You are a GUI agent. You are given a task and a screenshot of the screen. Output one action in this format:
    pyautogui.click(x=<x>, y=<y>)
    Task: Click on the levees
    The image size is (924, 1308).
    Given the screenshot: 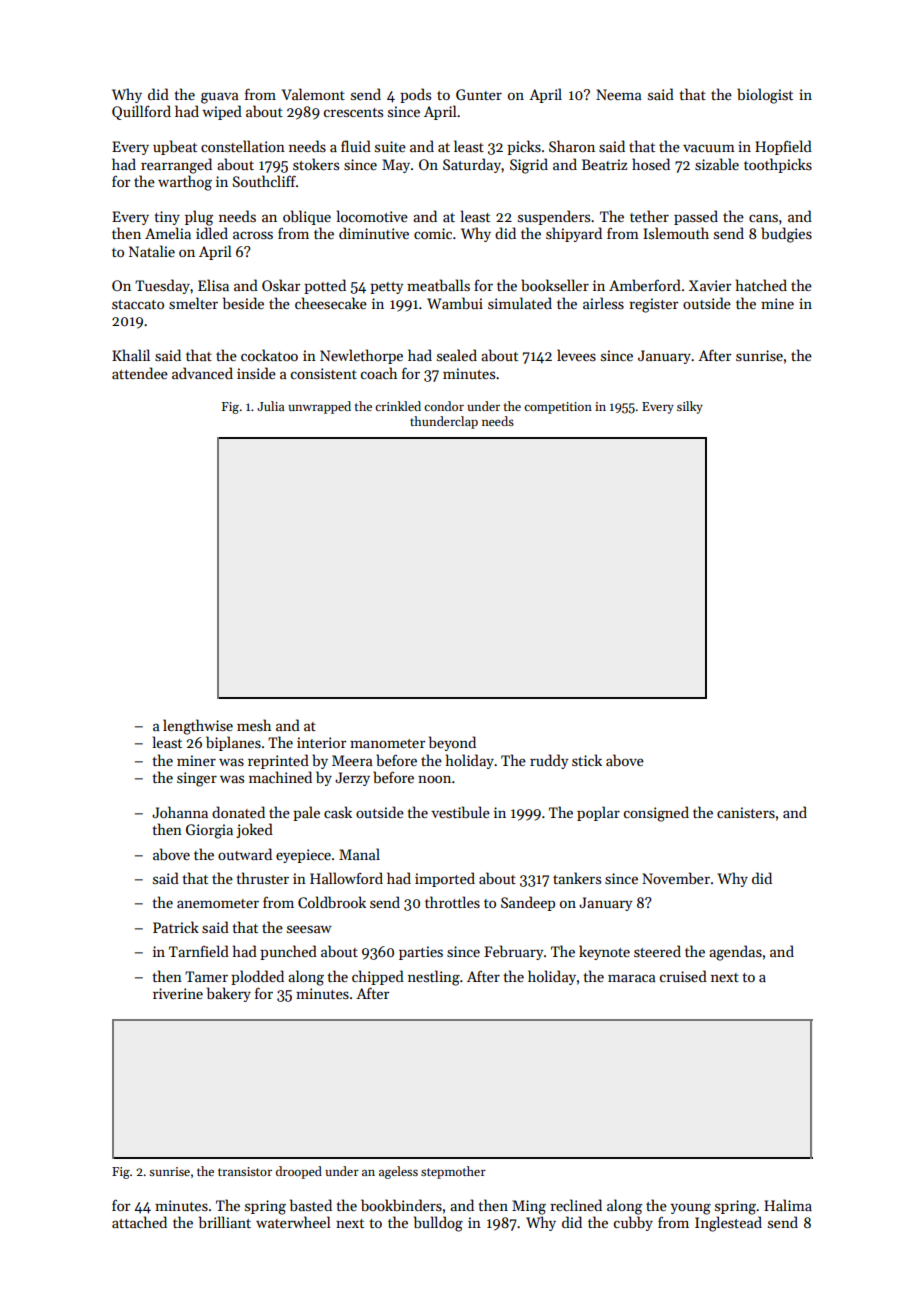 What is the action you would take?
    pyautogui.click(x=576, y=355)
